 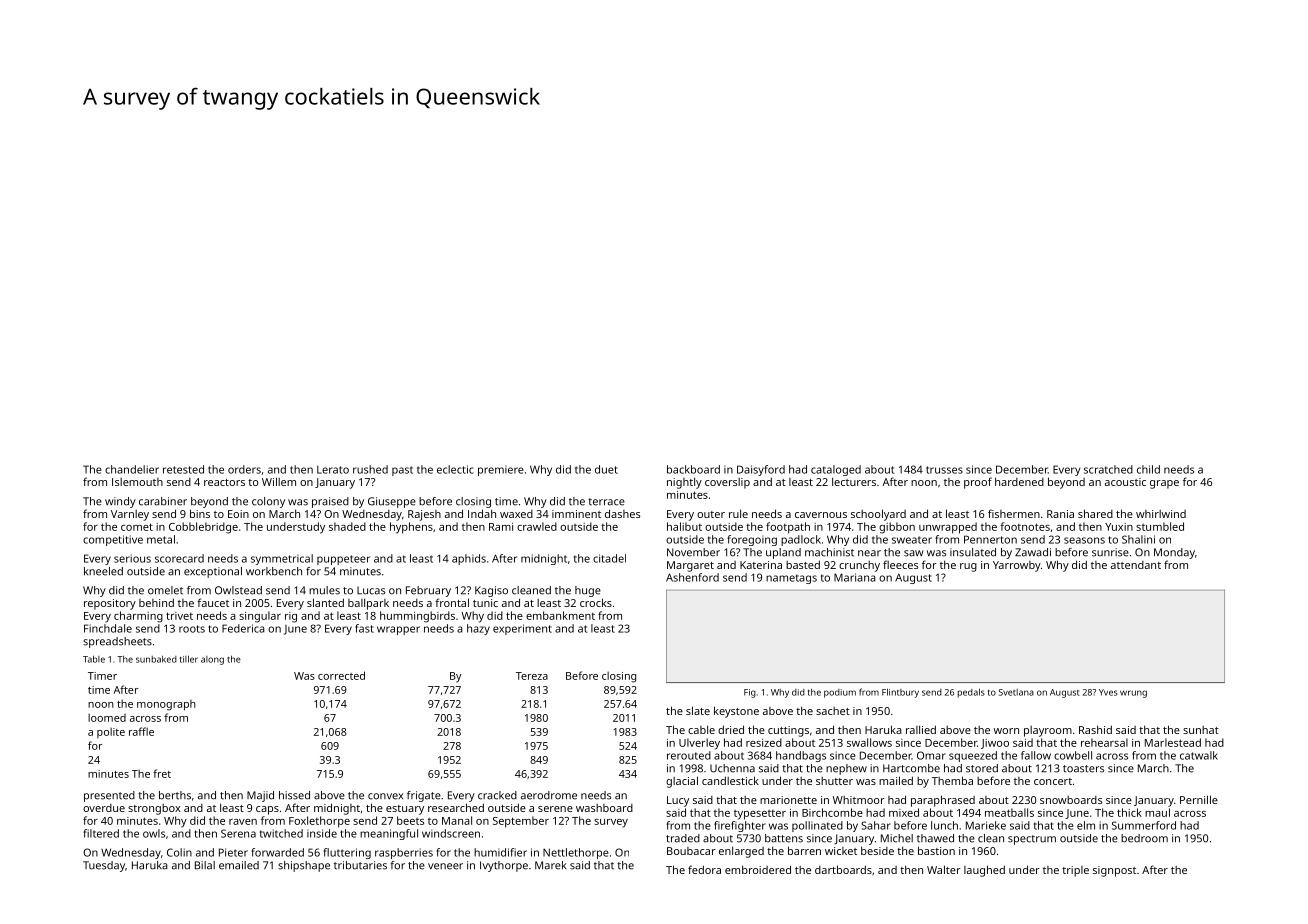 What do you see at coordinates (347, 526) in the image?
I see `shaded` at bounding box center [347, 526].
